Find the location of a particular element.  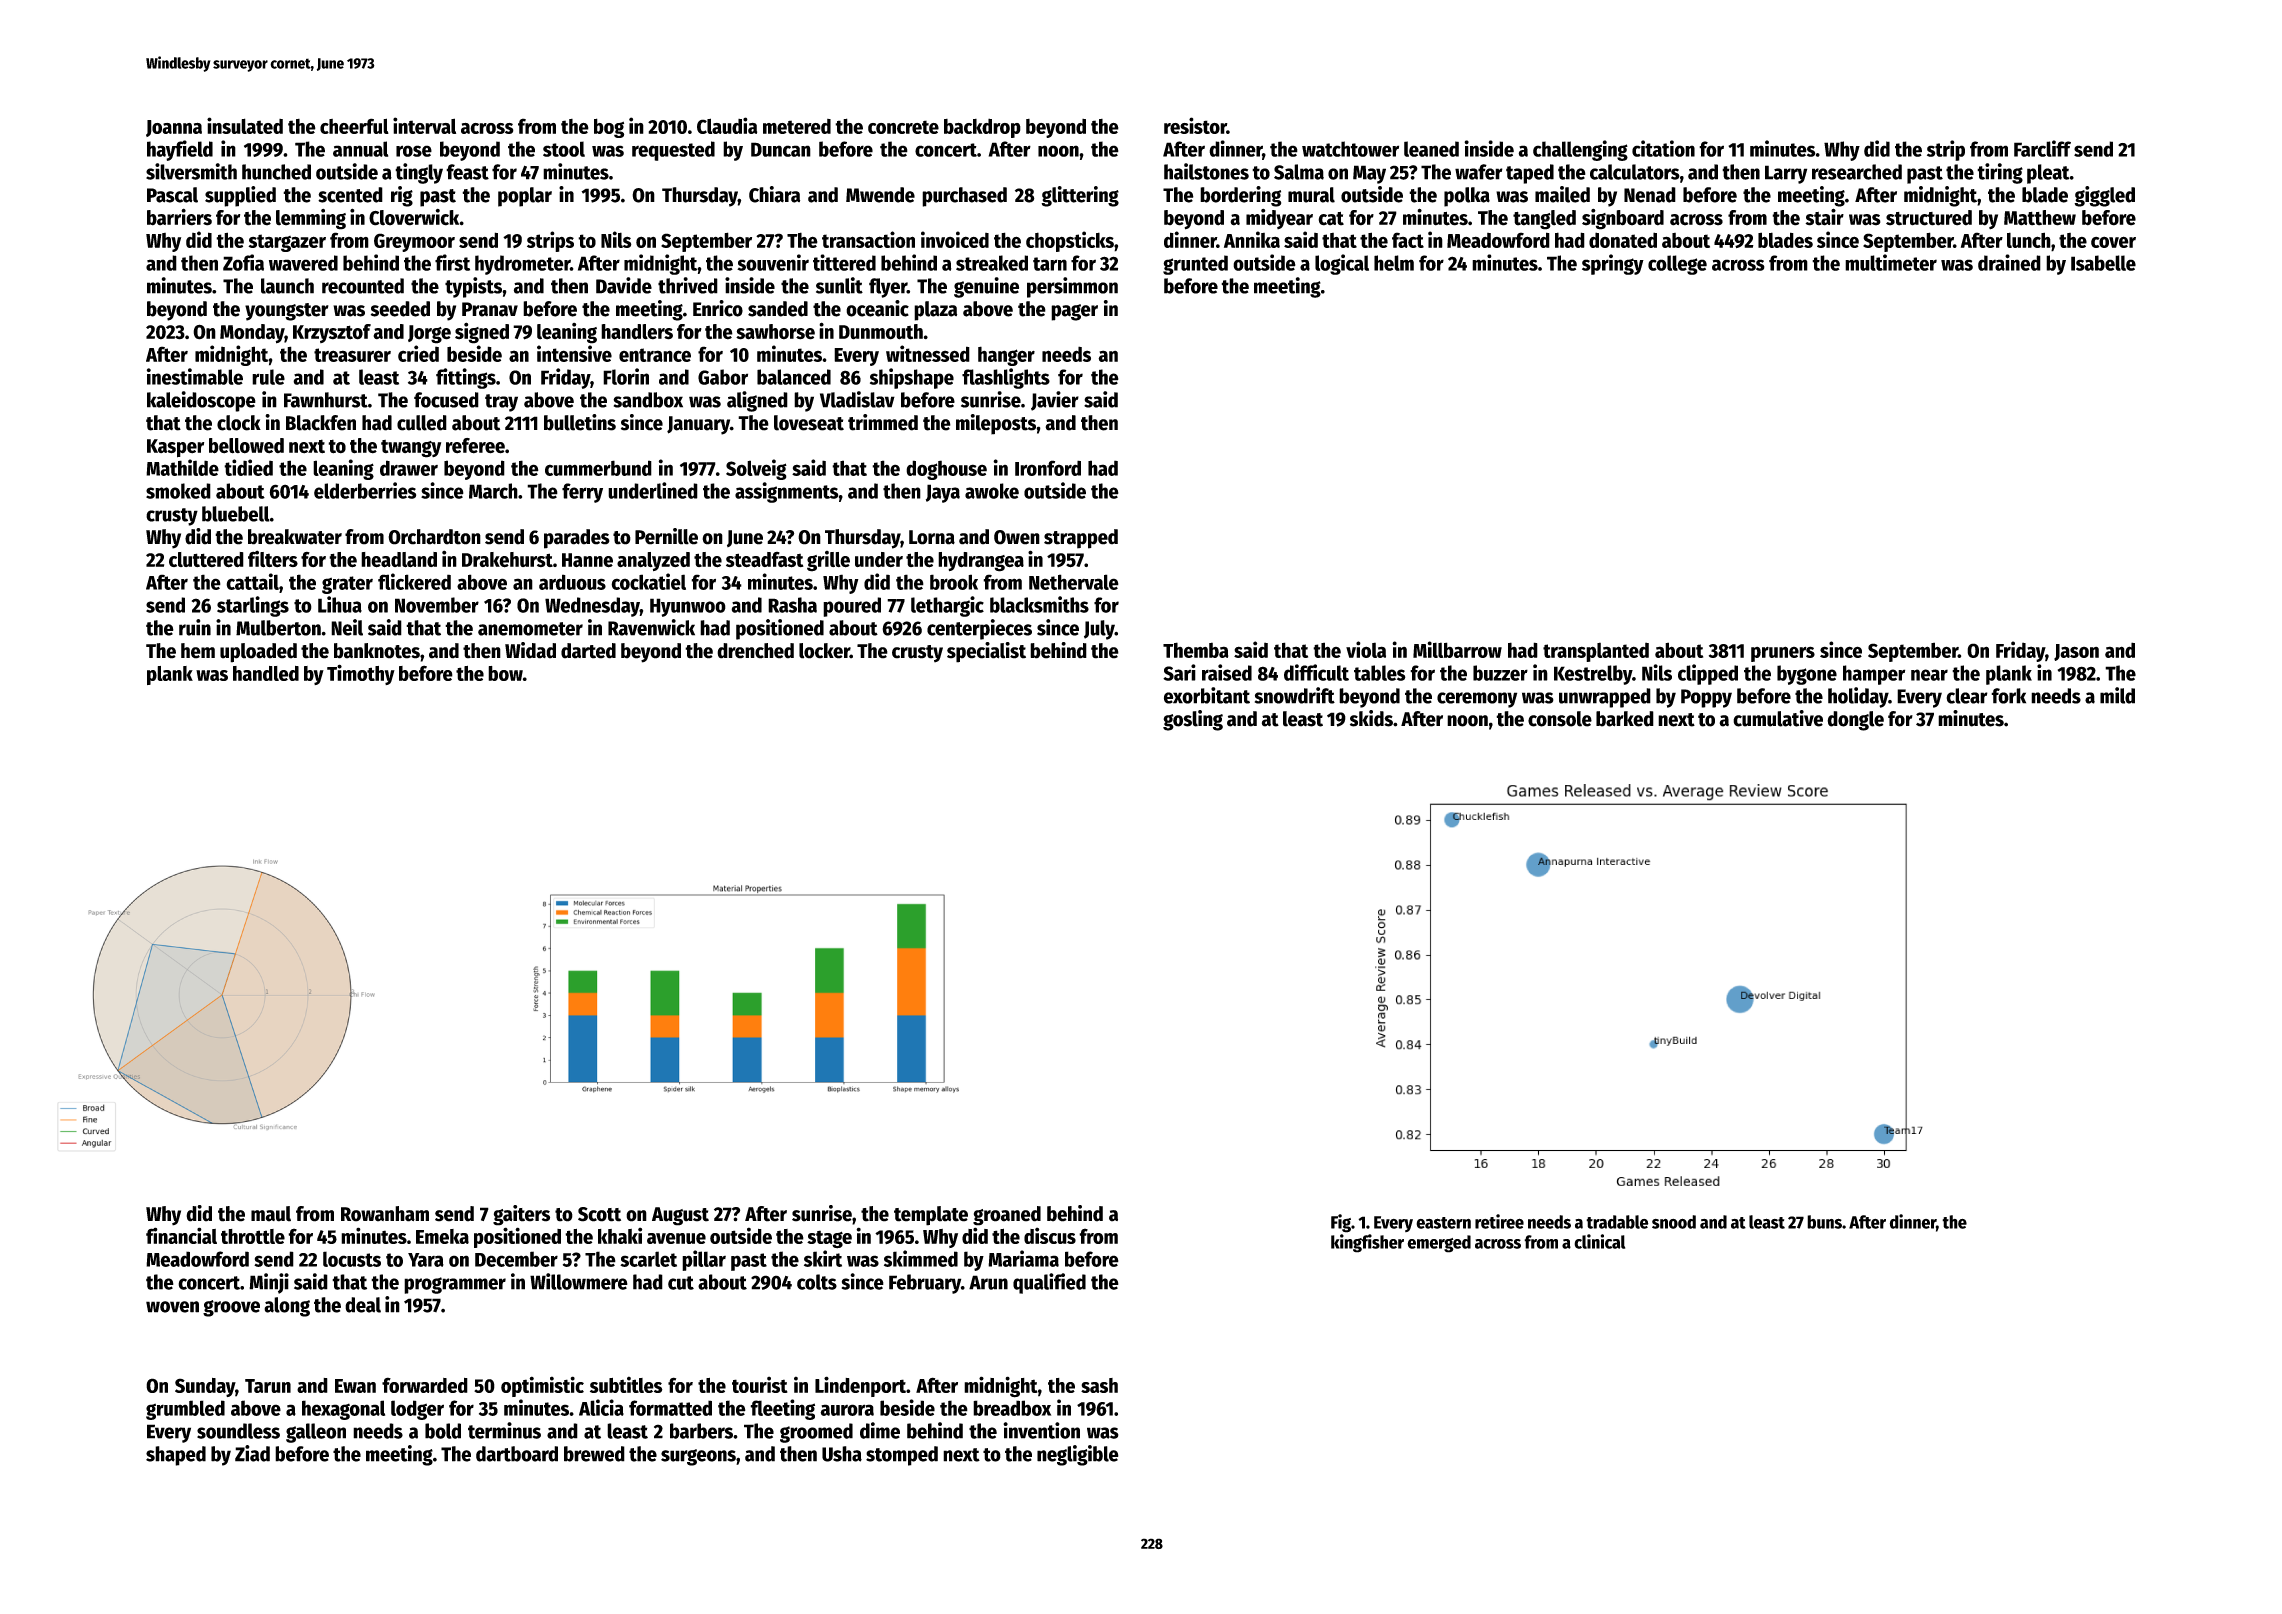

groove is located at coordinates (231, 1308).
